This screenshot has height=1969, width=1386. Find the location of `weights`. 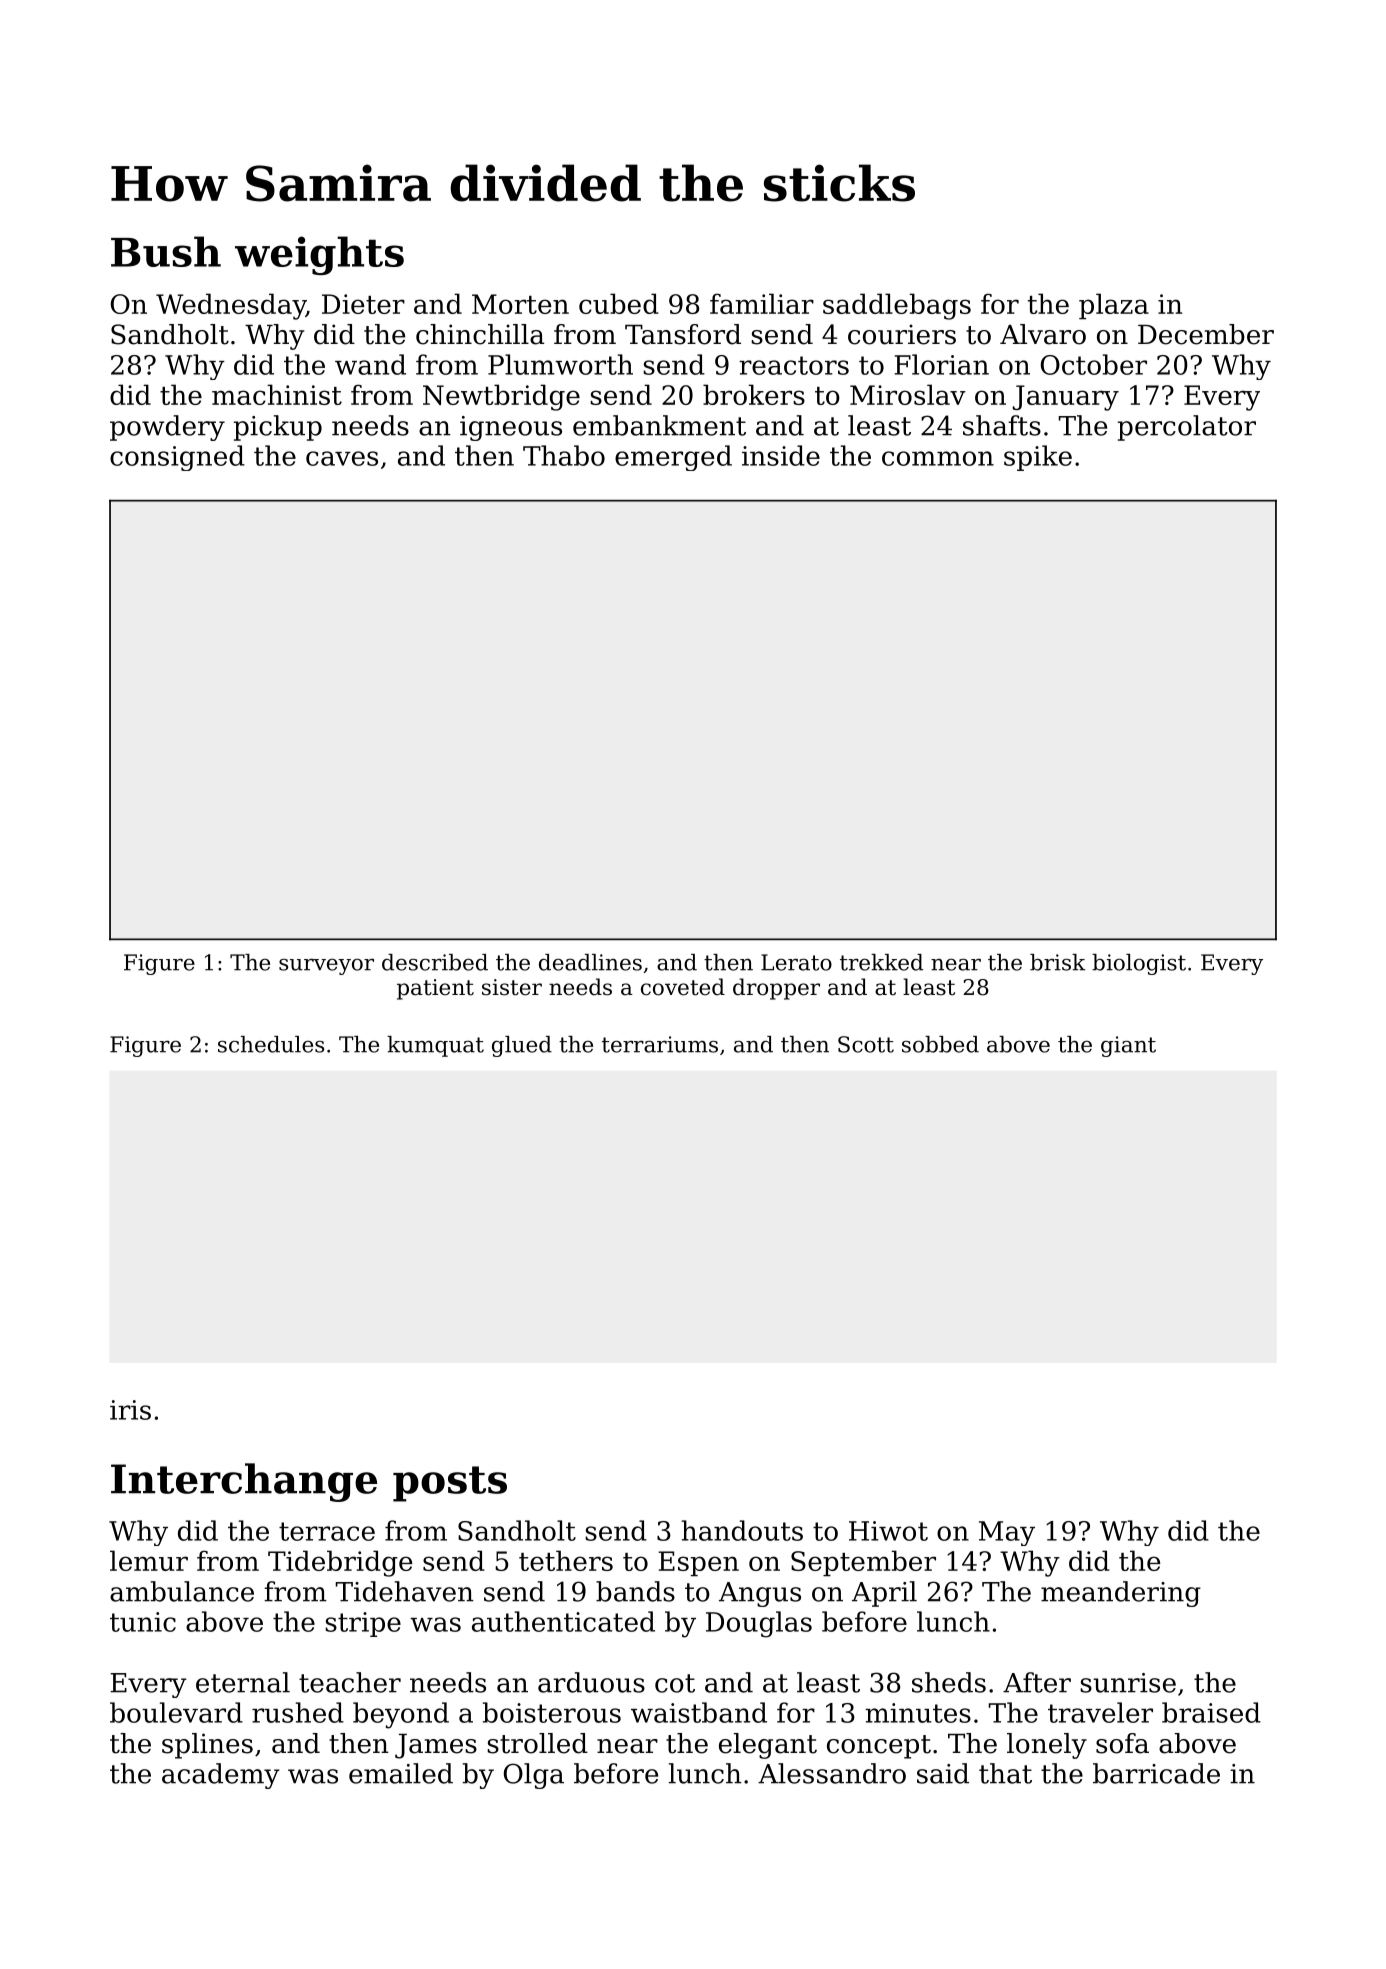

weights is located at coordinates (319, 255).
